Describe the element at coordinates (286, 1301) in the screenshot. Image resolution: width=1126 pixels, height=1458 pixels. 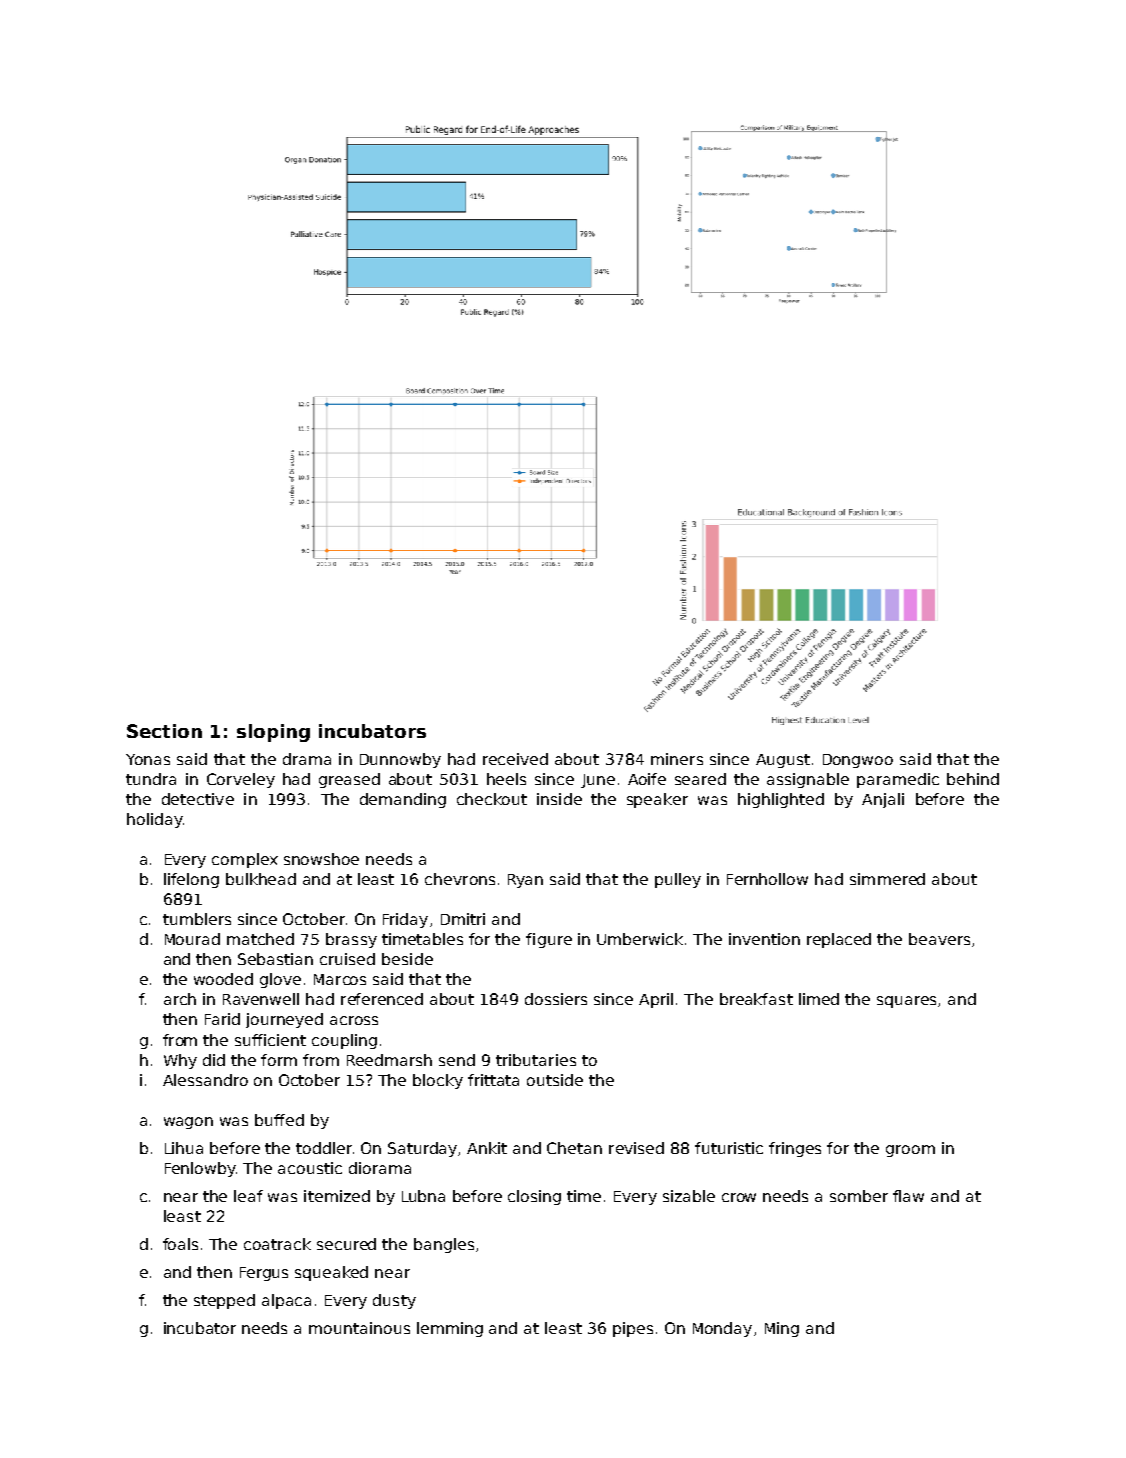
I see `alpaca` at that location.
